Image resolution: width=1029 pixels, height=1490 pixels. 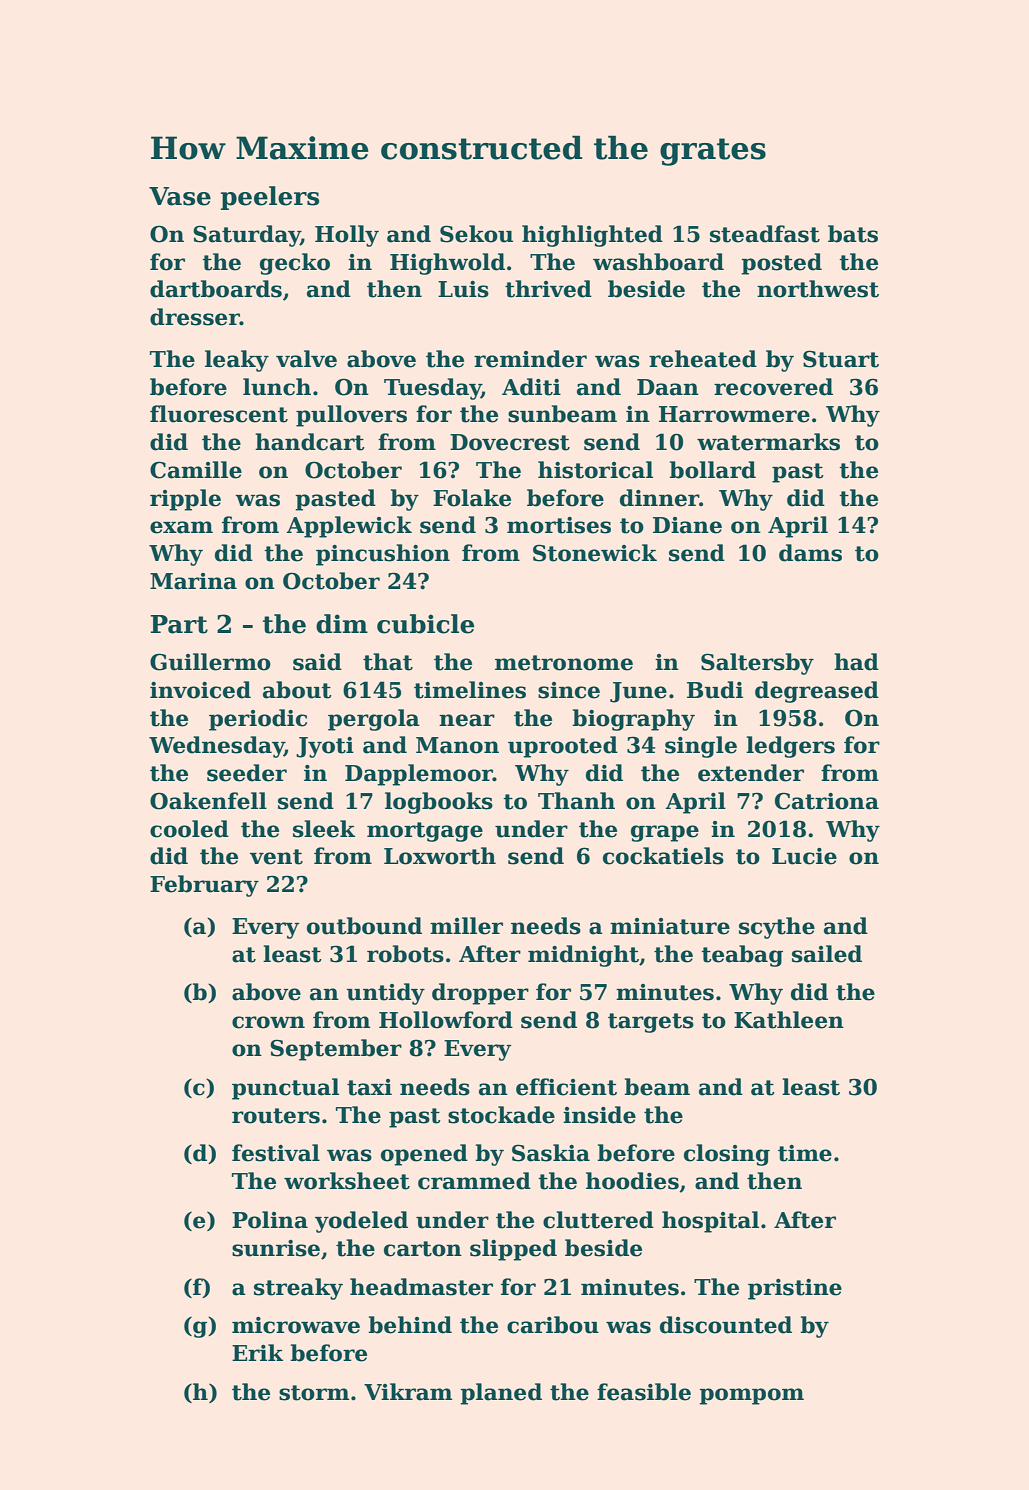 I want to click on Dapplemoor, so click(x=419, y=775).
